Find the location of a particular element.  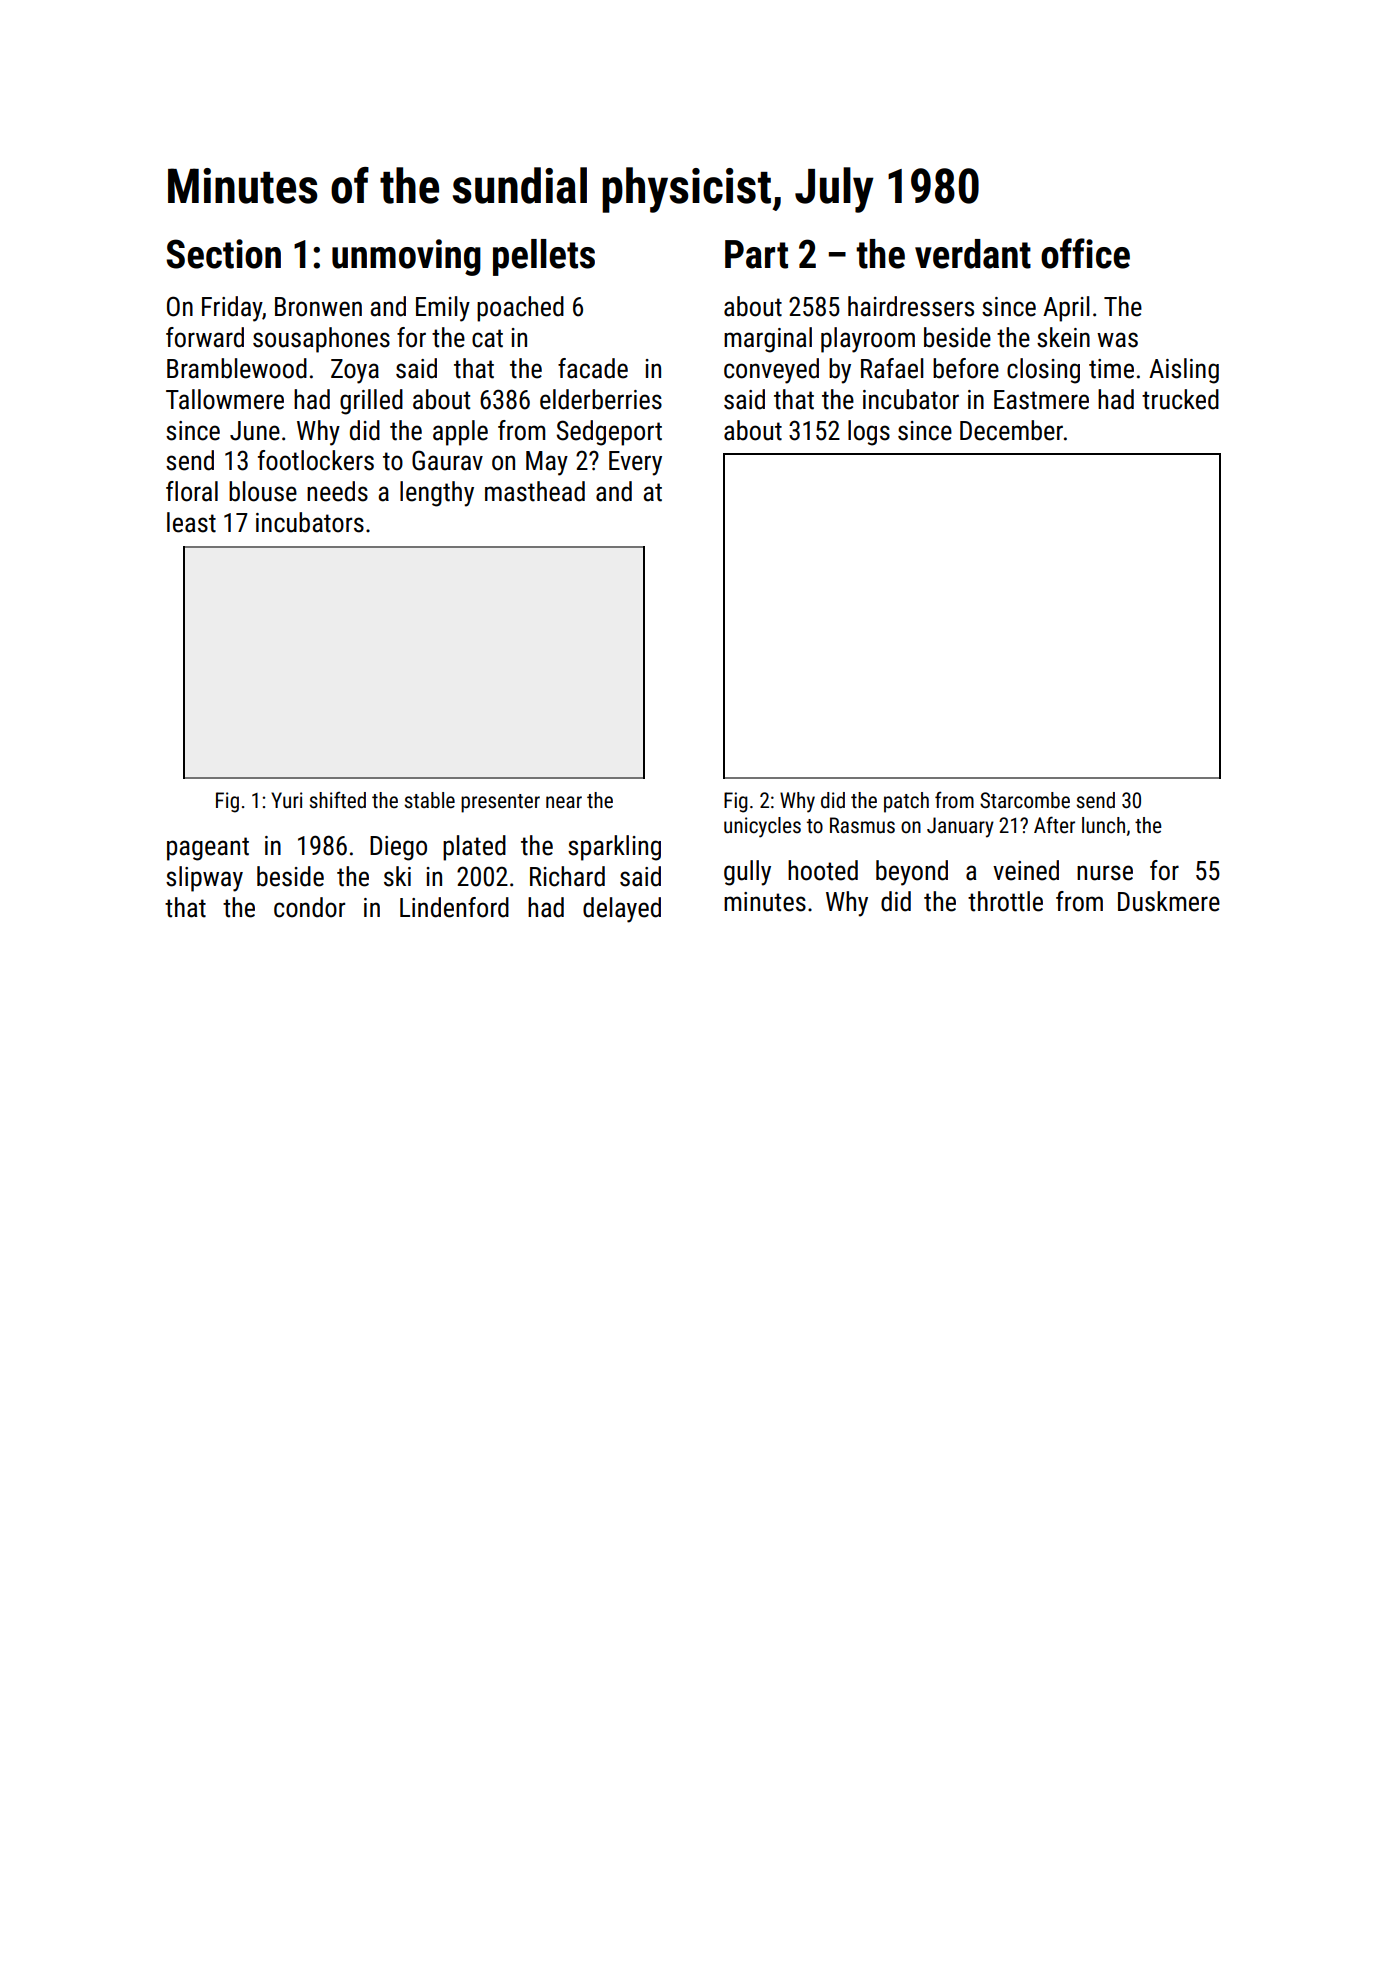

patch is located at coordinates (906, 802).
